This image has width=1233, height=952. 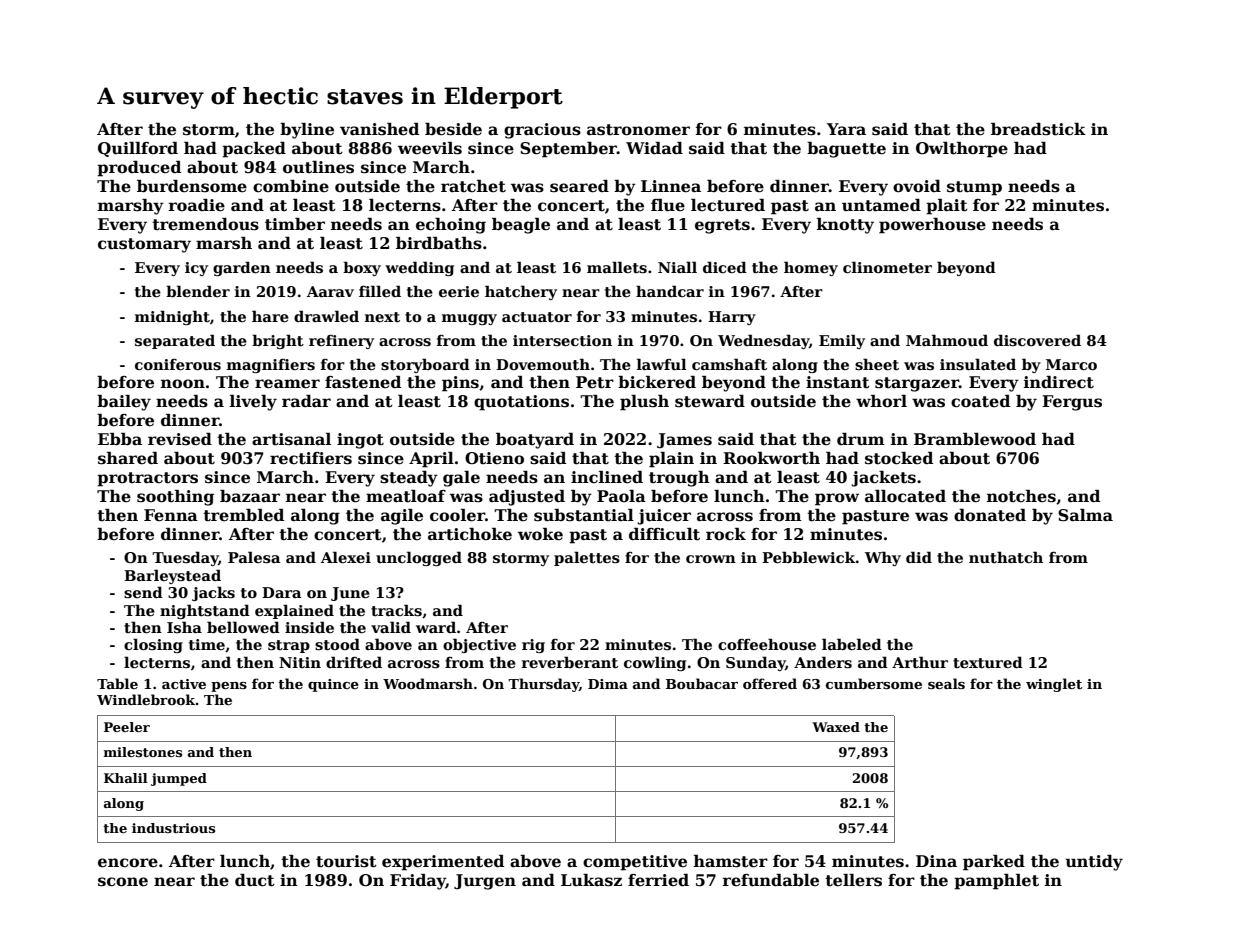 I want to click on donated, so click(x=990, y=515).
